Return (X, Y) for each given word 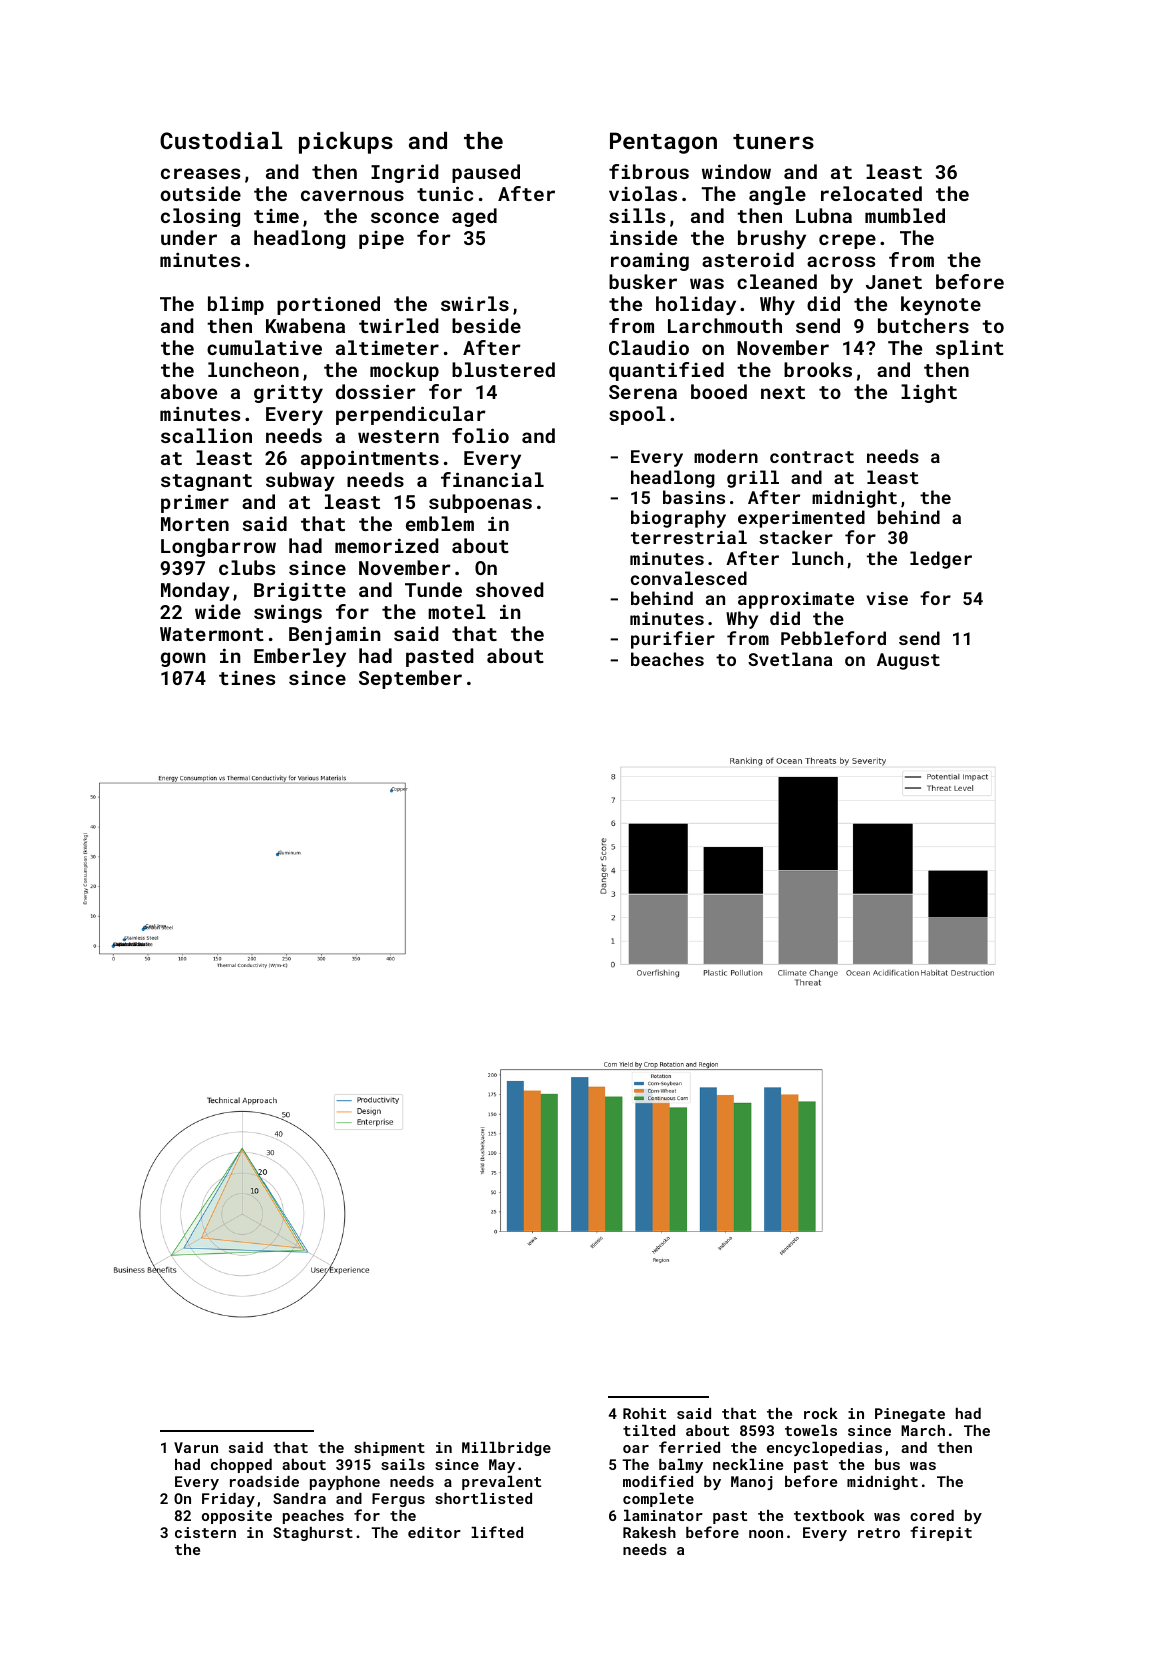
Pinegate (910, 1415)
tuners (773, 141)
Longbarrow (218, 547)
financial (492, 479)
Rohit (644, 1413)
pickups (346, 143)
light (929, 393)
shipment (389, 1449)
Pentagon (663, 143)
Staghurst (313, 1534)
